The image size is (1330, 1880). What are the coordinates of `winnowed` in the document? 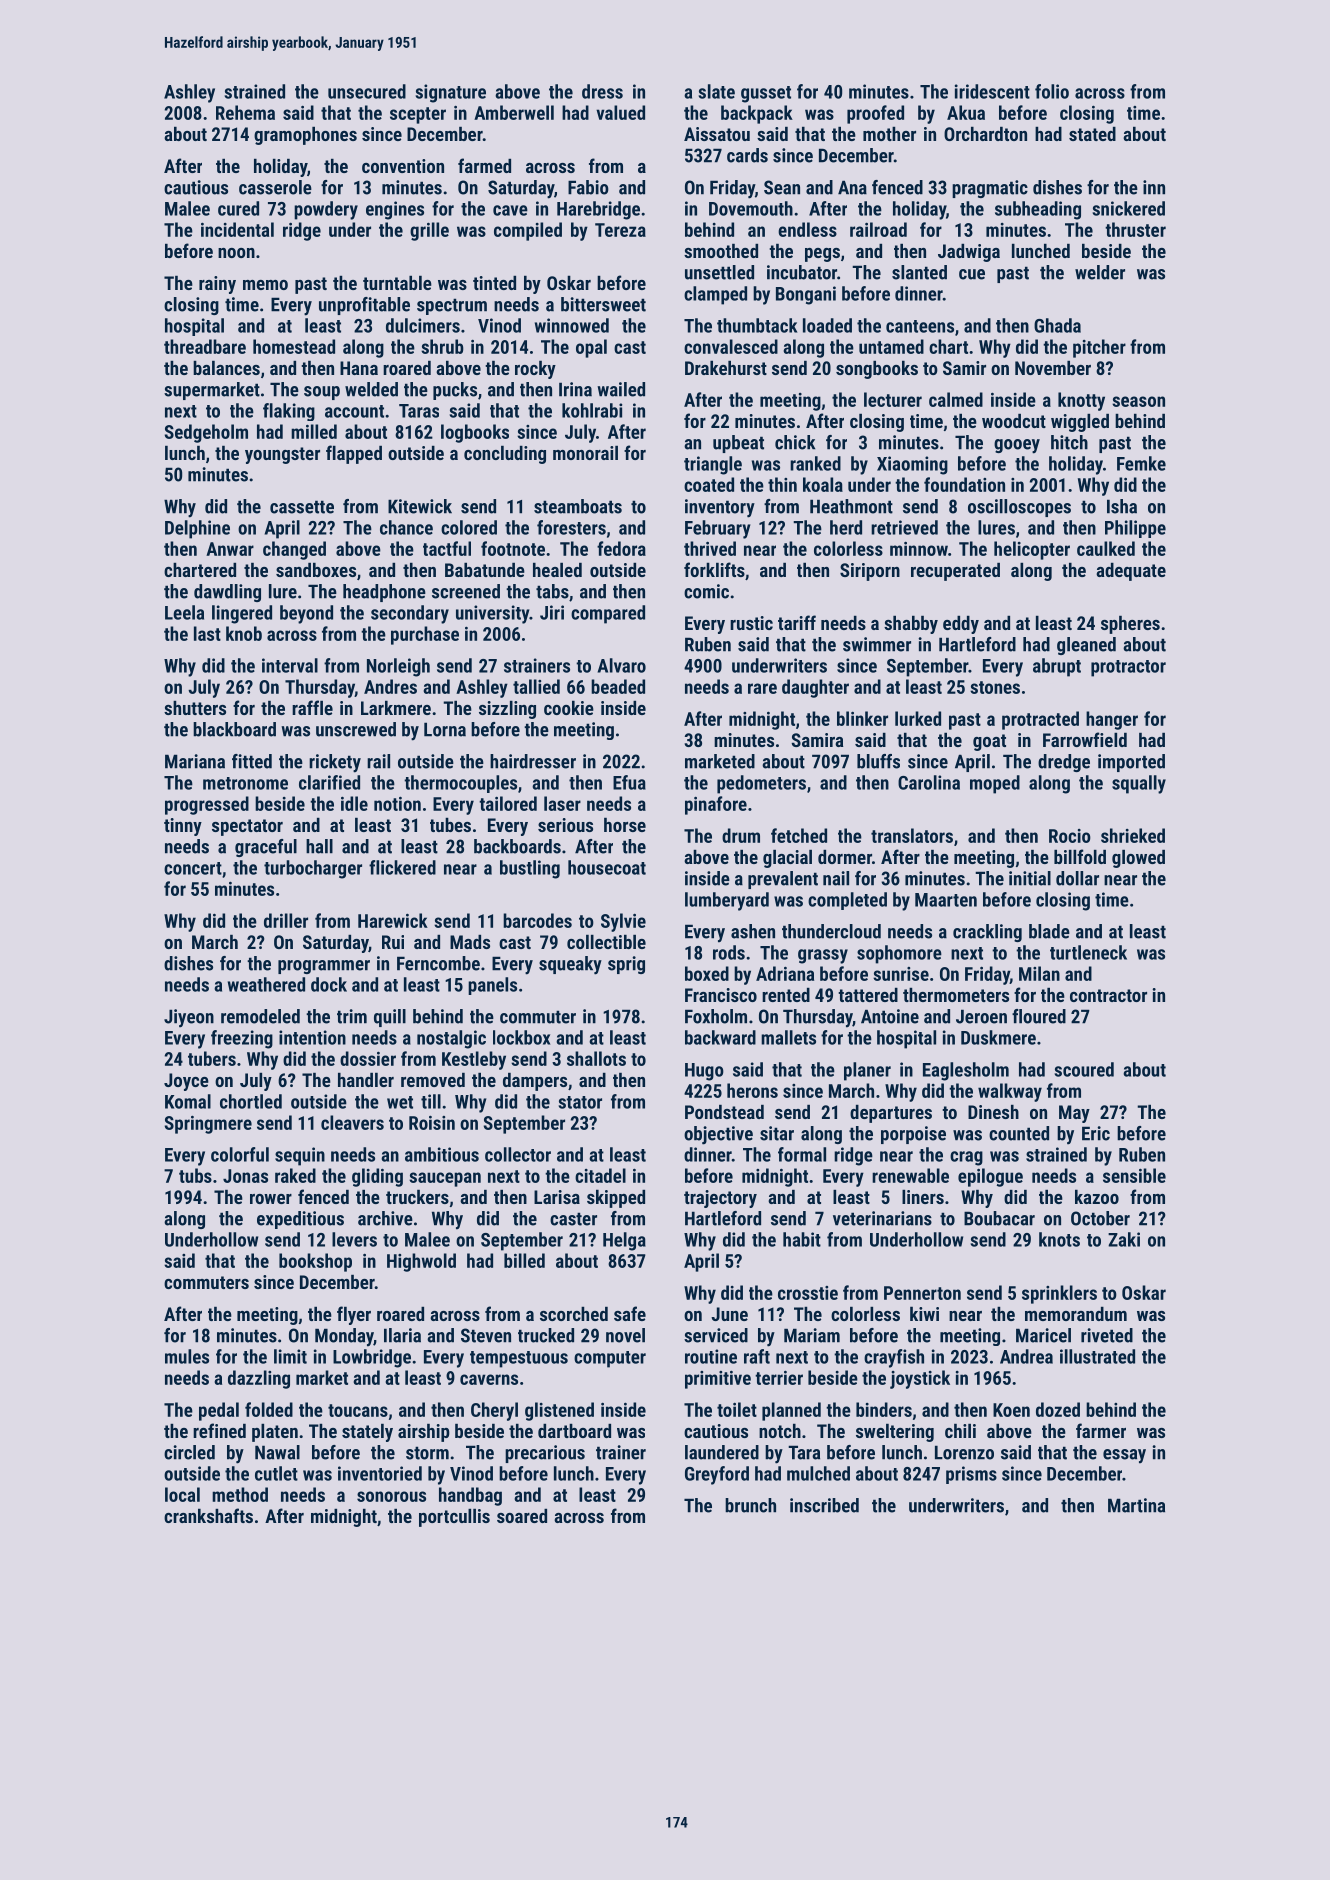 It's located at (572, 325).
